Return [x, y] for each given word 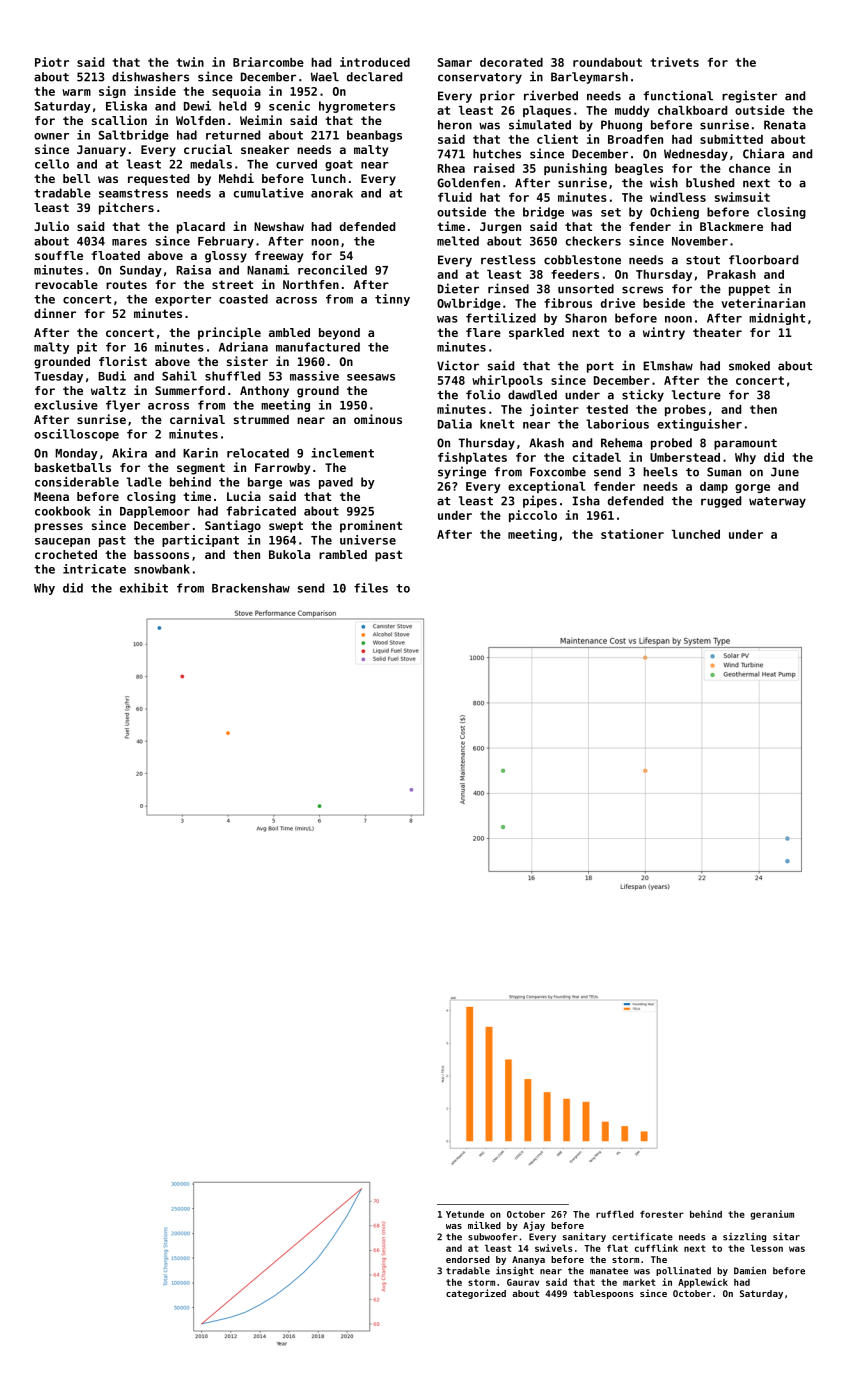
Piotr [52, 62]
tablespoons [603, 1294]
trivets [674, 62]
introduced [375, 62]
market [639, 1282]
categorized [476, 1294]
